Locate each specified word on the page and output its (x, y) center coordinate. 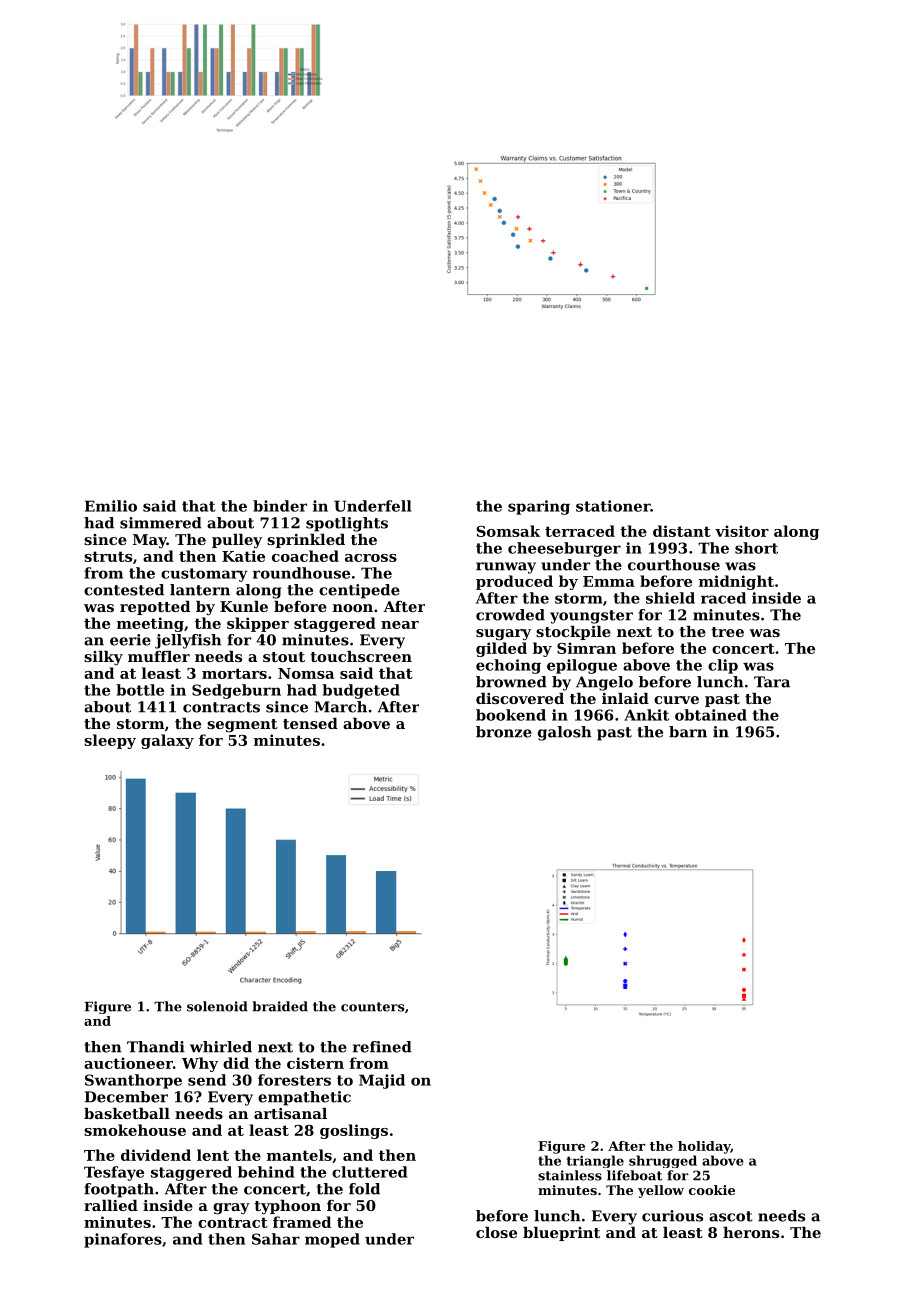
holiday (704, 1147)
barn (688, 732)
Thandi (156, 1047)
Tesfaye (114, 1173)
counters (372, 1007)
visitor (742, 531)
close (496, 1232)
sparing (539, 507)
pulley (237, 541)
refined (382, 1047)
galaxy (167, 741)
